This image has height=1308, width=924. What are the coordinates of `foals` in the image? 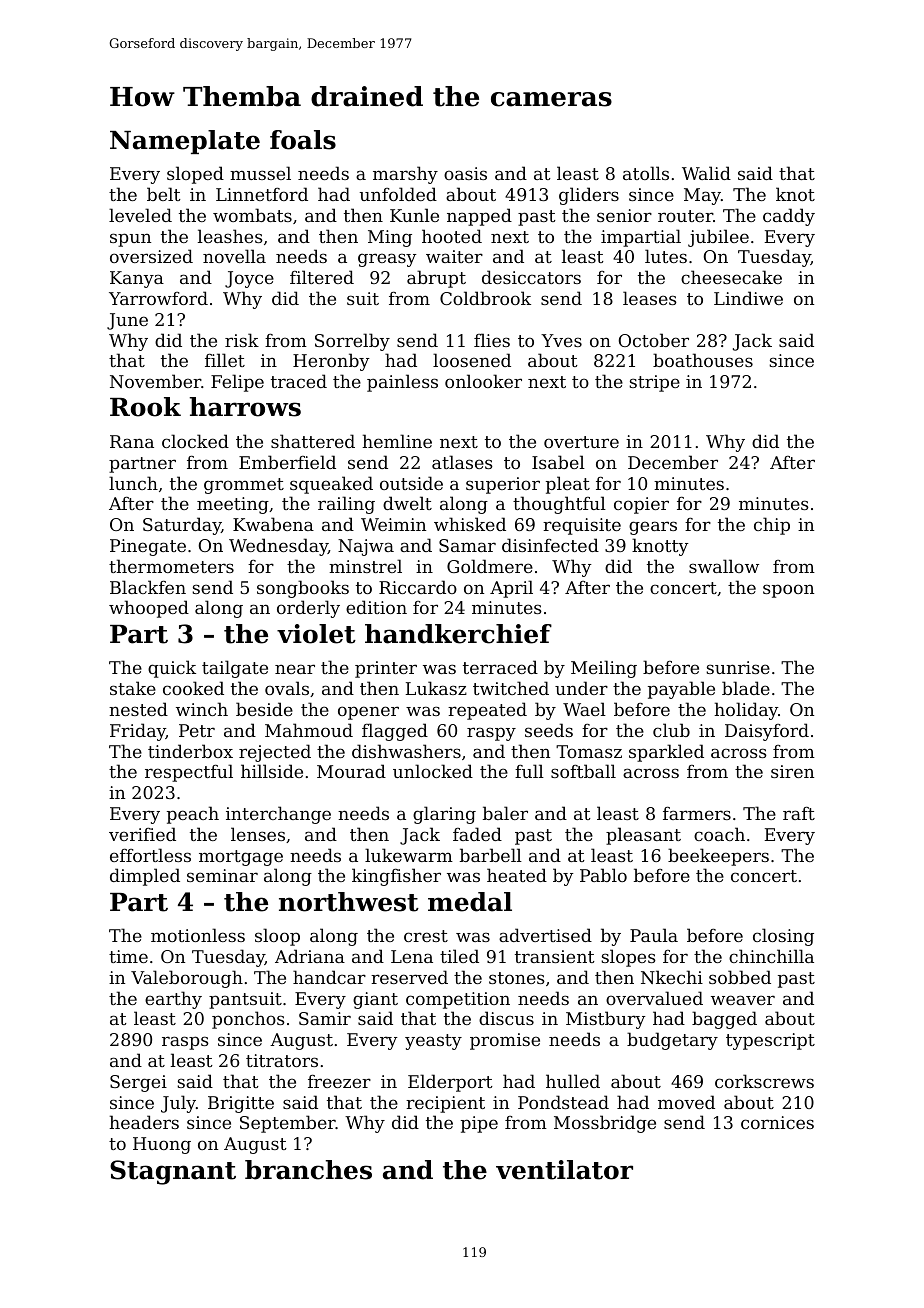 It's located at (303, 140).
